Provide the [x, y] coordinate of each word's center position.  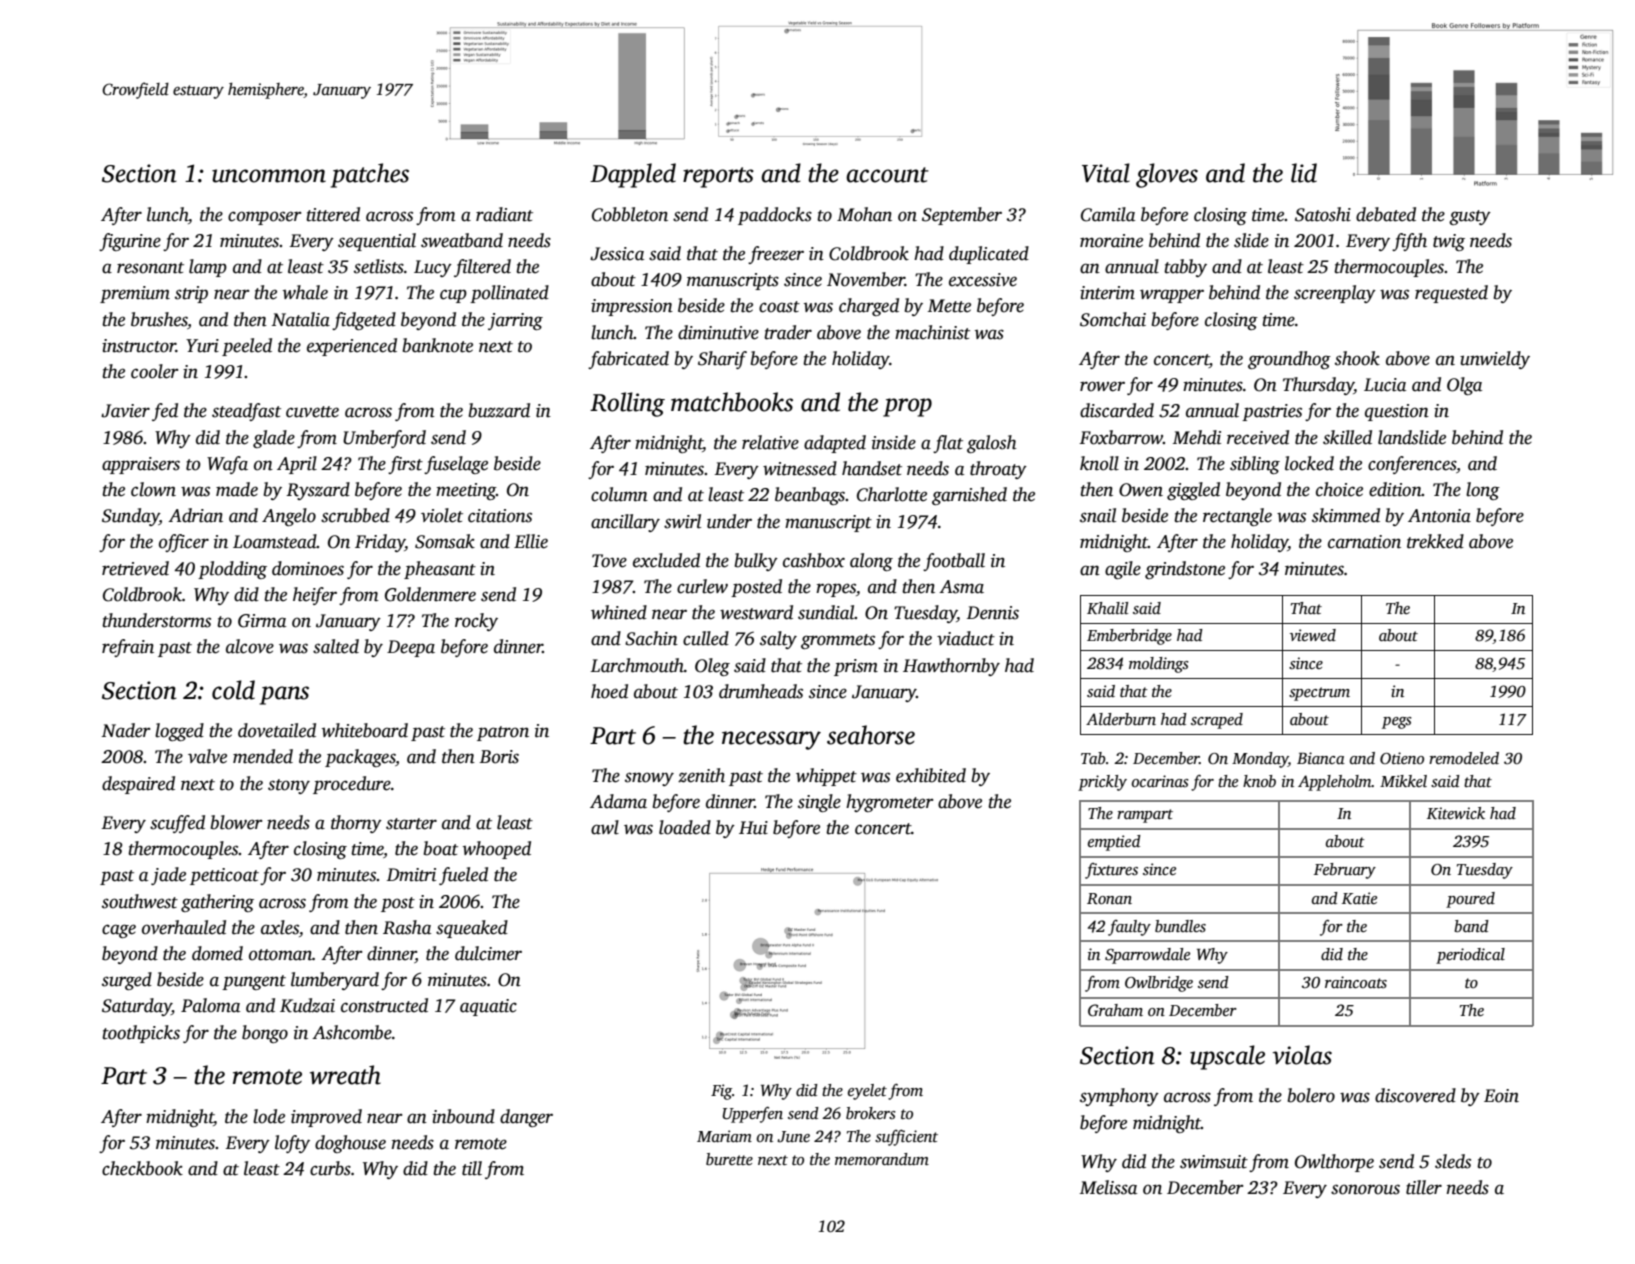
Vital [1106, 173]
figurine [130, 242]
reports [718, 177]
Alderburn [1121, 719]
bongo [265, 1034]
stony [289, 786]
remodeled [1464, 758]
